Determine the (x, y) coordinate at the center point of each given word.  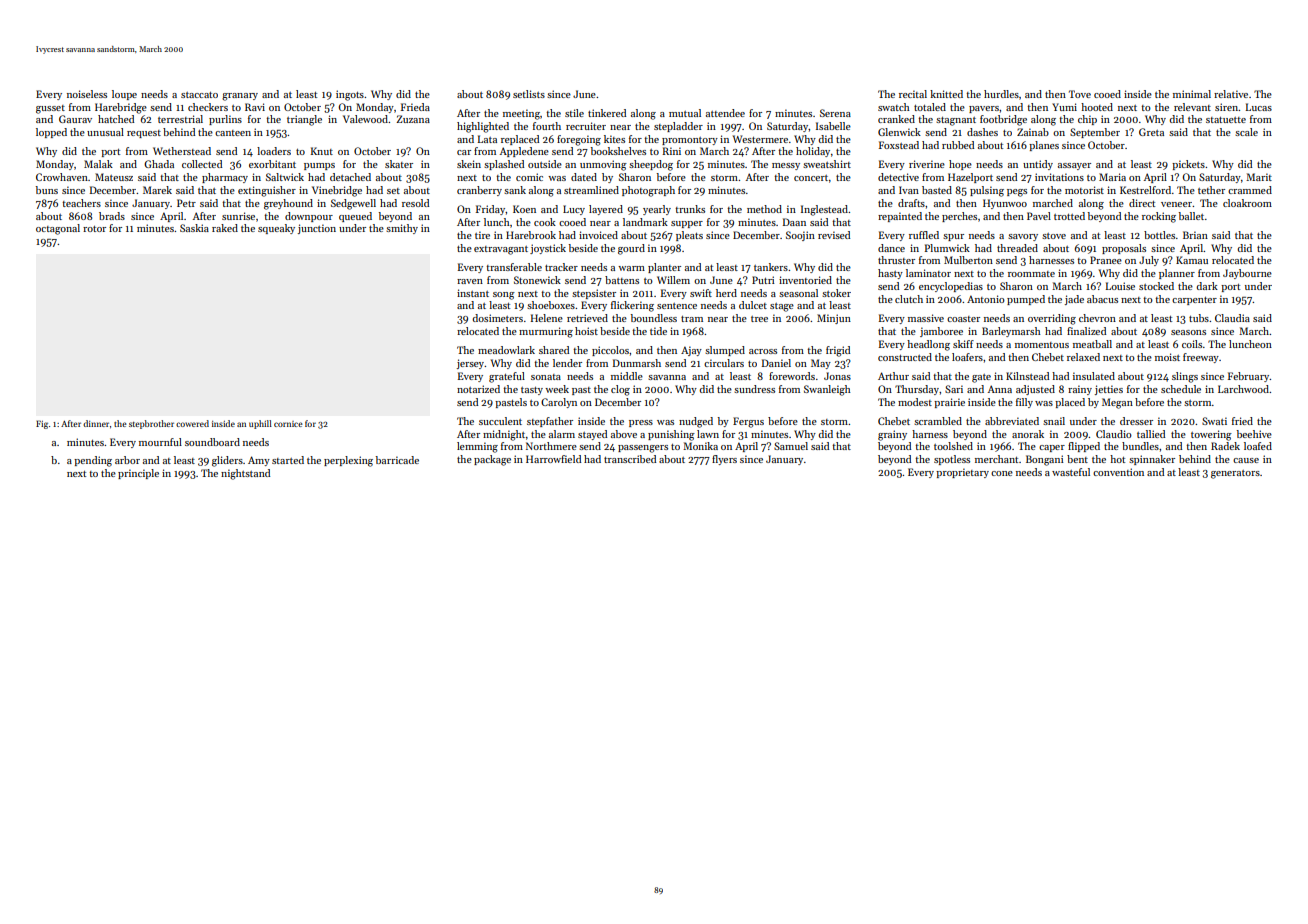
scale (1246, 132)
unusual (105, 132)
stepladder (678, 127)
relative (1231, 94)
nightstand (245, 474)
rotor (94, 229)
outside (545, 164)
